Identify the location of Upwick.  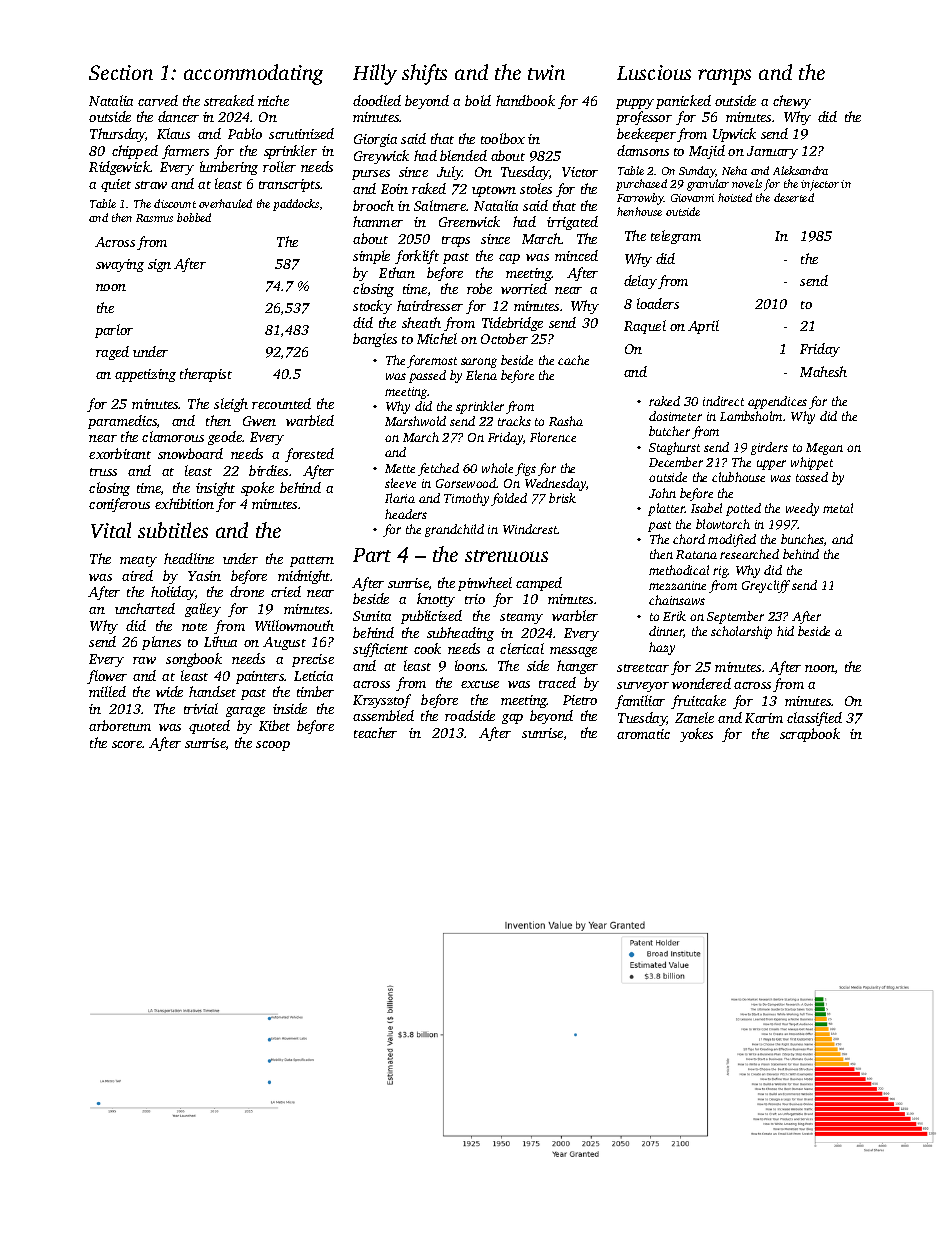
(734, 135).
